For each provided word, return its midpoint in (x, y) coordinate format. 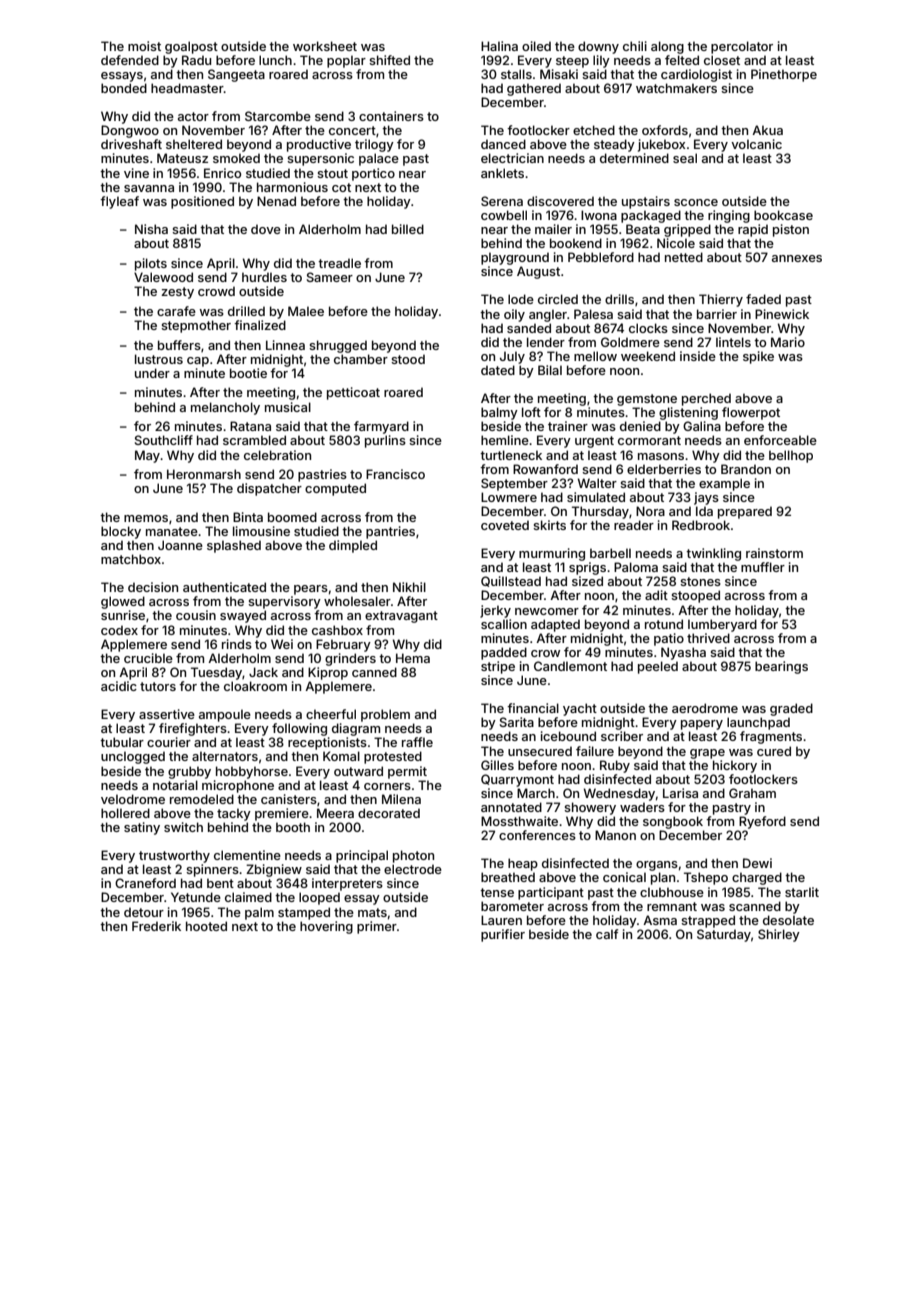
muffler (763, 567)
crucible (148, 658)
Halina (499, 46)
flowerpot (751, 413)
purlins (385, 441)
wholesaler (357, 601)
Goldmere (630, 342)
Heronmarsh (204, 474)
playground (515, 258)
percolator (742, 47)
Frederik (156, 926)
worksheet (325, 46)
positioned (202, 202)
